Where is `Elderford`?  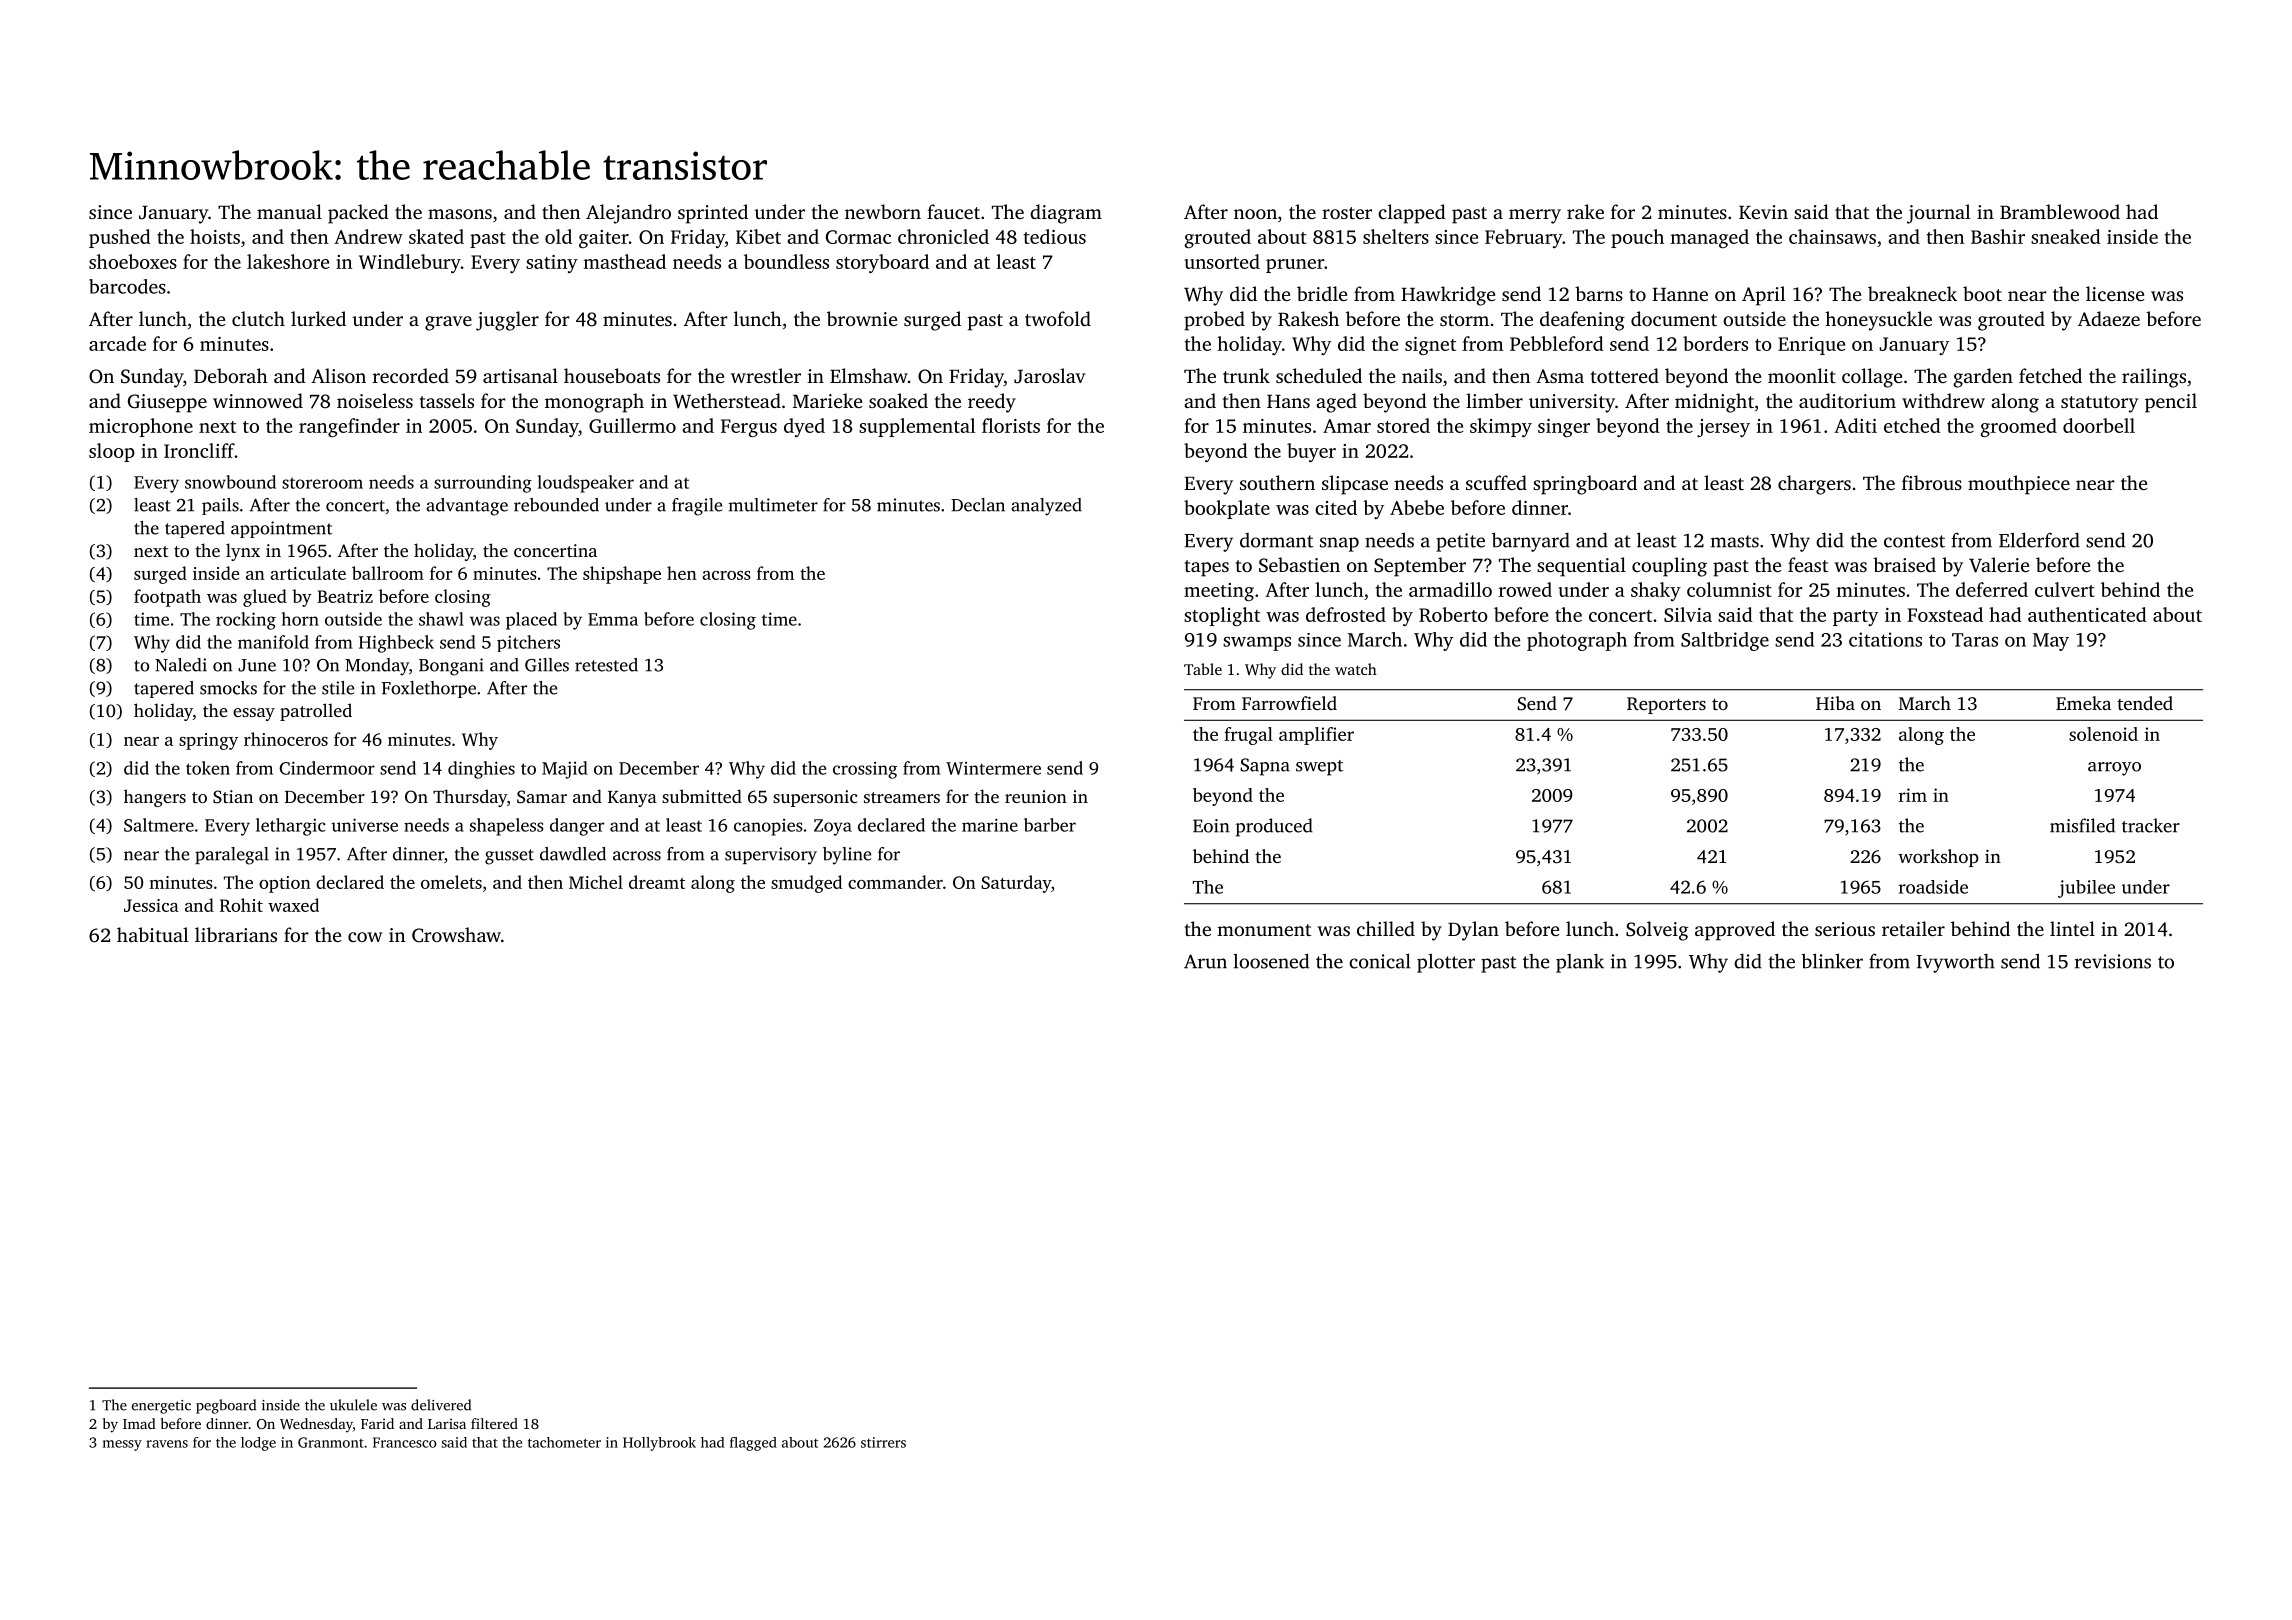
Elderford is located at coordinates (2039, 540).
